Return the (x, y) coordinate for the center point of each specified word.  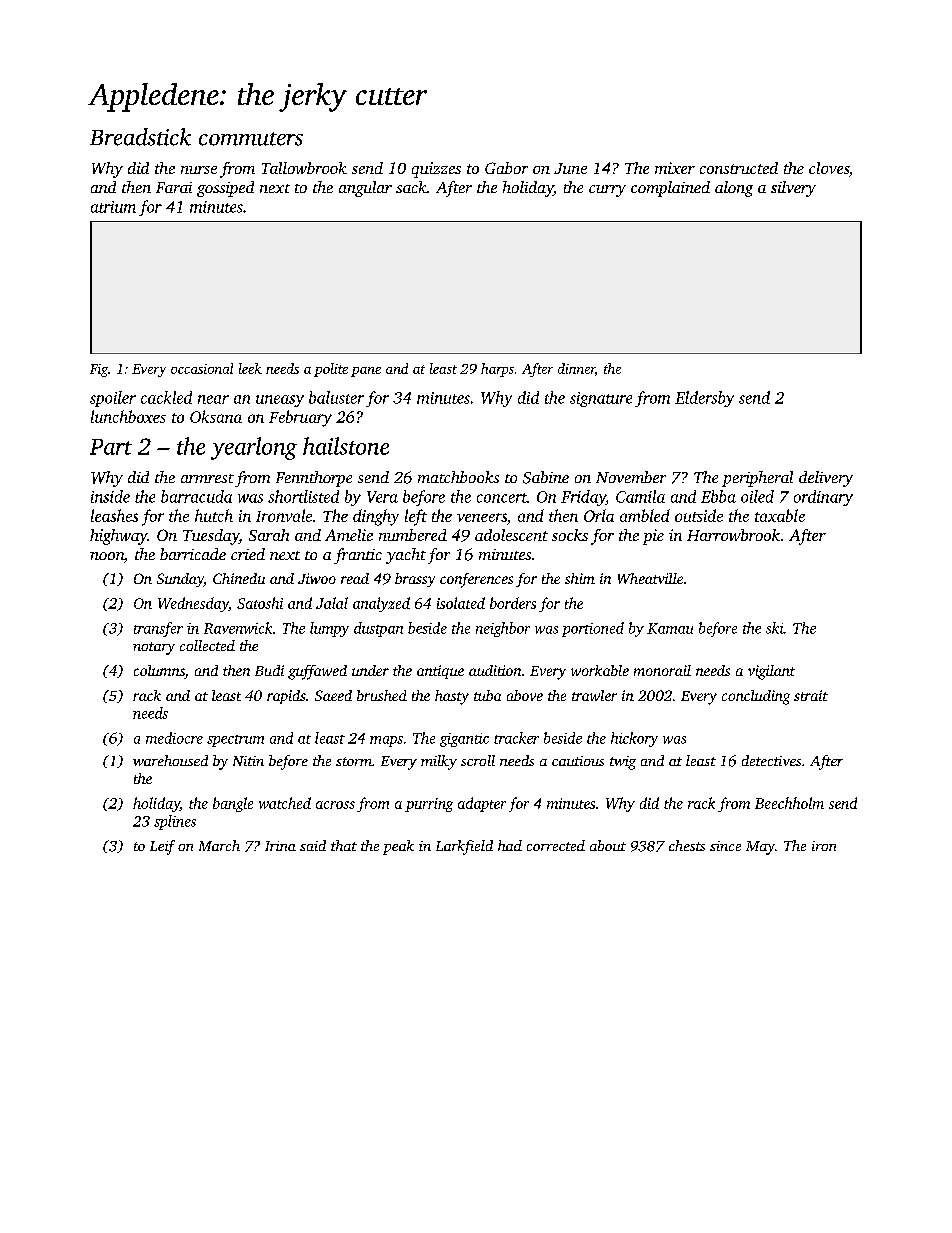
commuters (251, 139)
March (219, 845)
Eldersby (704, 399)
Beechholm (789, 803)
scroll (478, 760)
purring (429, 805)
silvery (793, 189)
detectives (771, 760)
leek (250, 368)
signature (601, 399)
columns (159, 672)
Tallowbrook (304, 168)
